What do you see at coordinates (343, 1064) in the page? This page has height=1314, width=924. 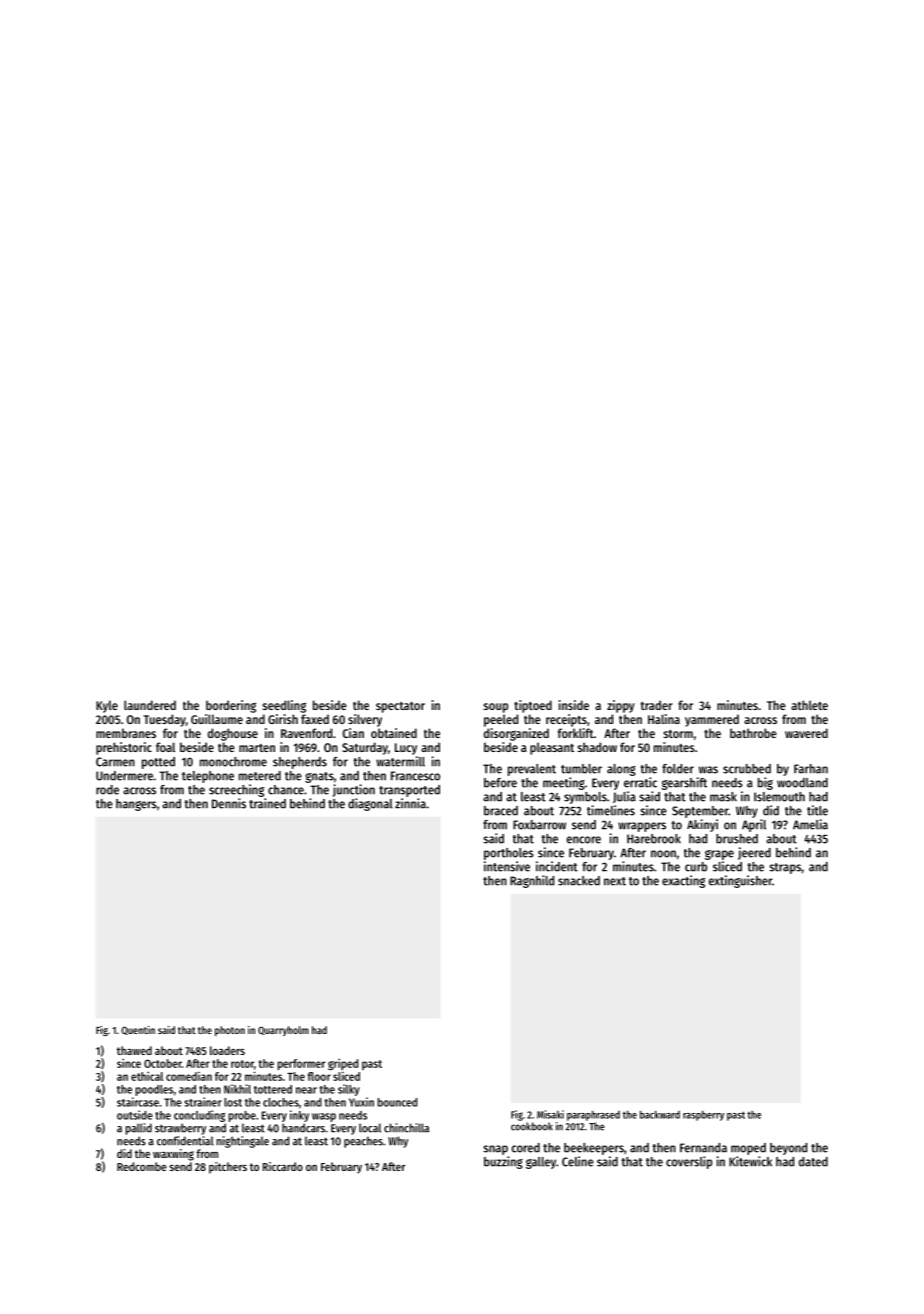 I see `griped` at bounding box center [343, 1064].
